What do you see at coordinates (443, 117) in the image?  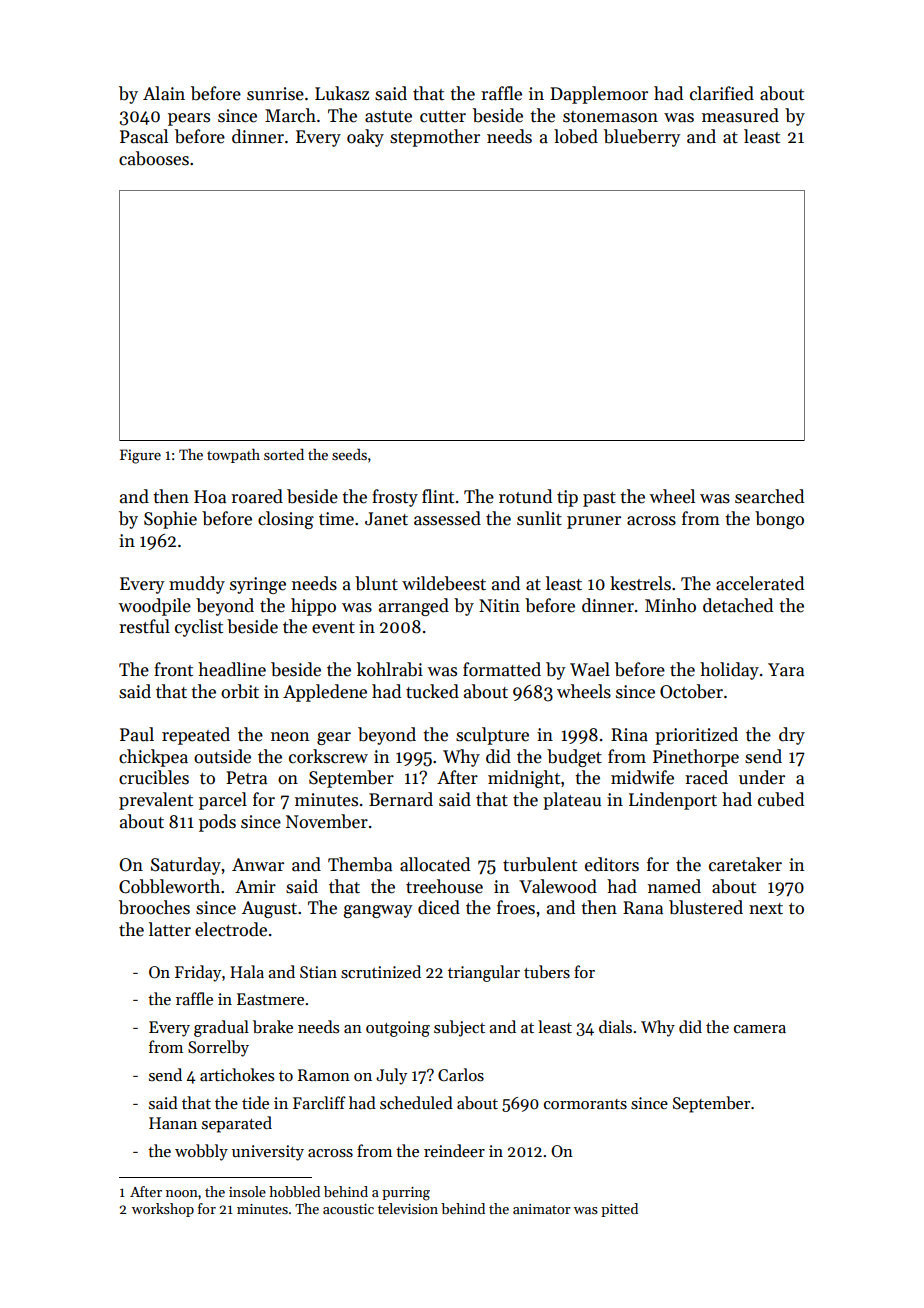 I see `cutter` at bounding box center [443, 117].
